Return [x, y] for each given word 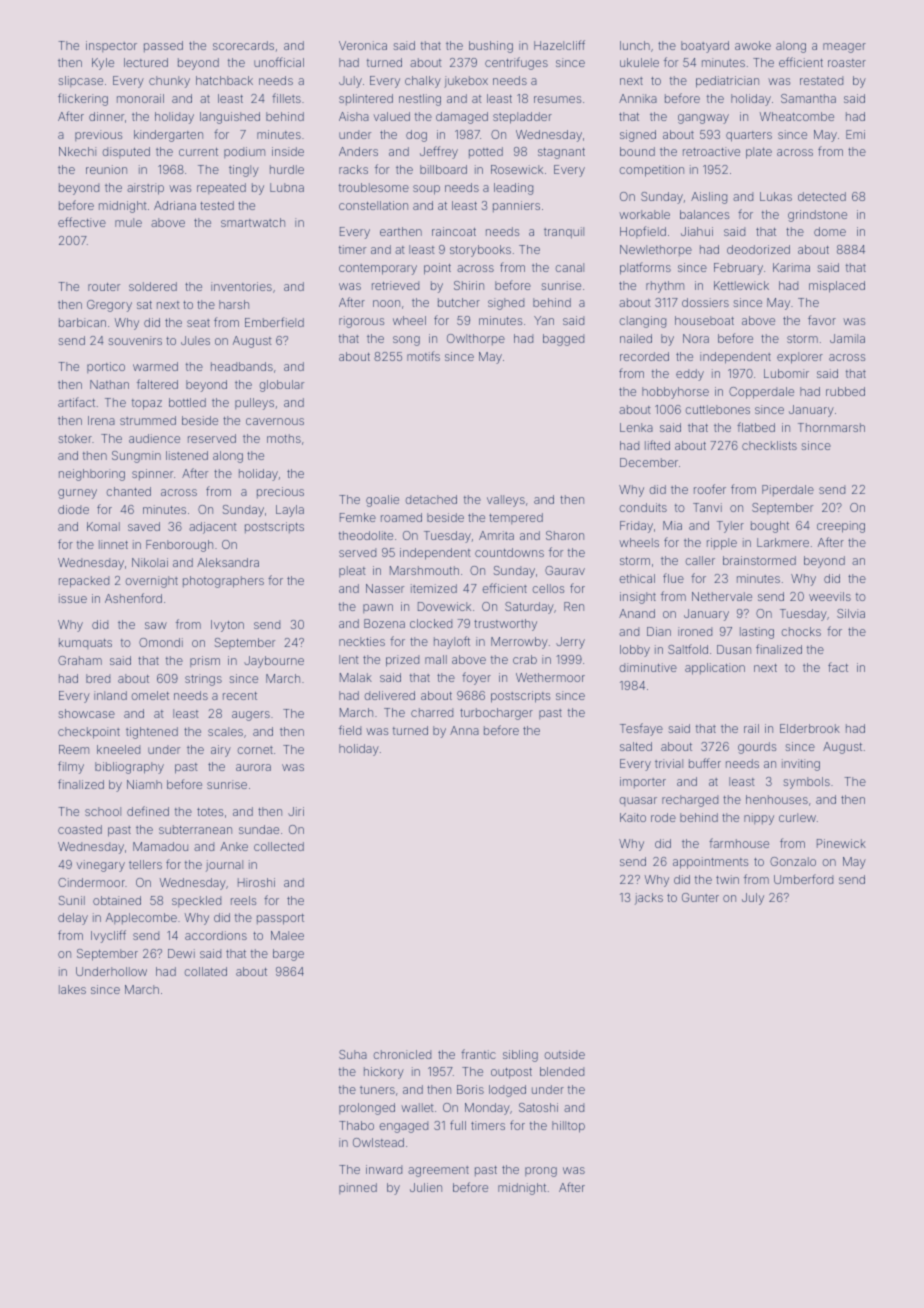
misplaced [837, 287]
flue [673, 578]
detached [431, 499]
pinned [358, 1188]
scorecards [243, 45]
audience [154, 438]
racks [353, 169]
